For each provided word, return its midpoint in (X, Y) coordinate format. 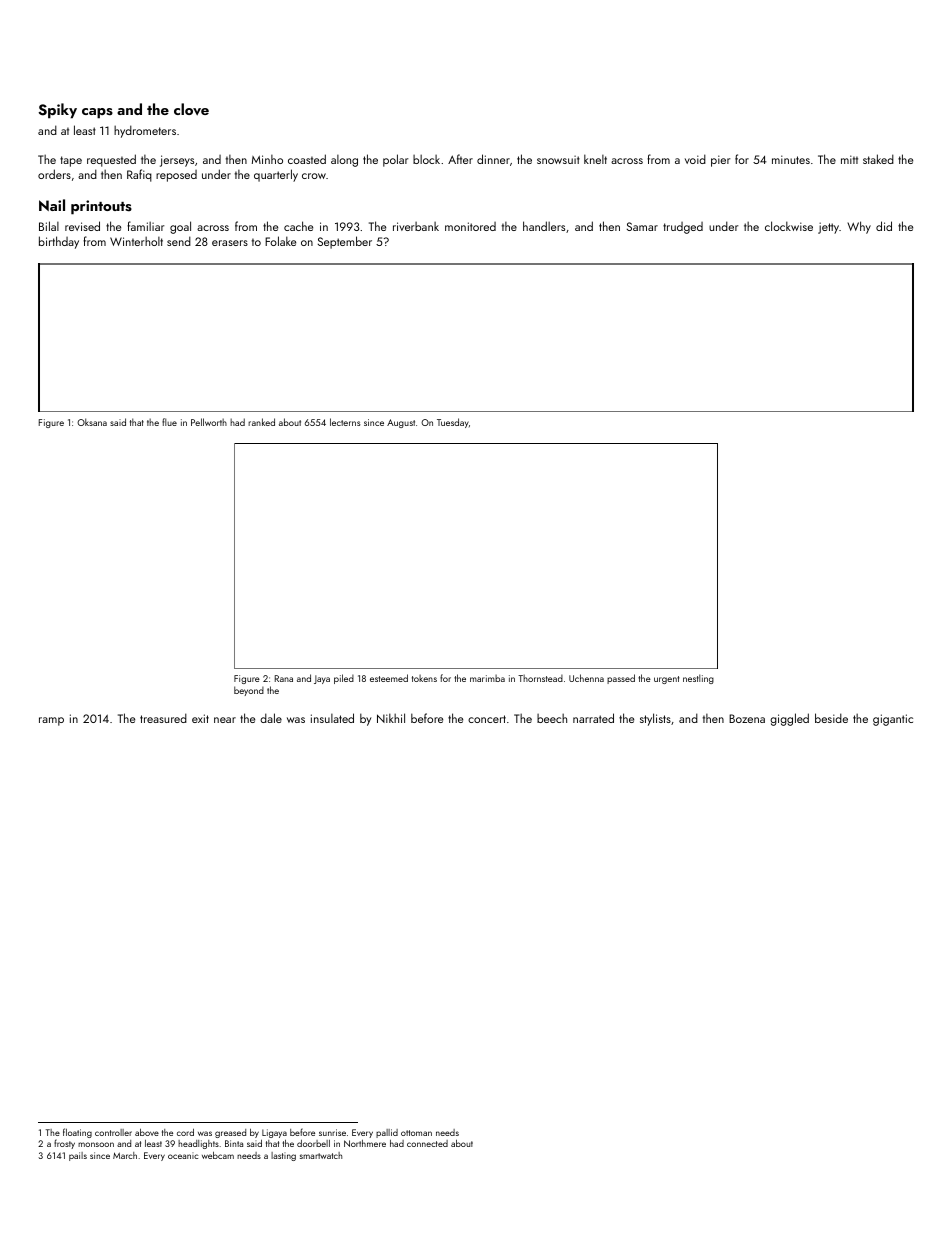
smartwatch (321, 1155)
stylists (655, 719)
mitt (849, 159)
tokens (424, 678)
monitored (470, 226)
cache (298, 226)
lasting (283, 1156)
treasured (163, 718)
